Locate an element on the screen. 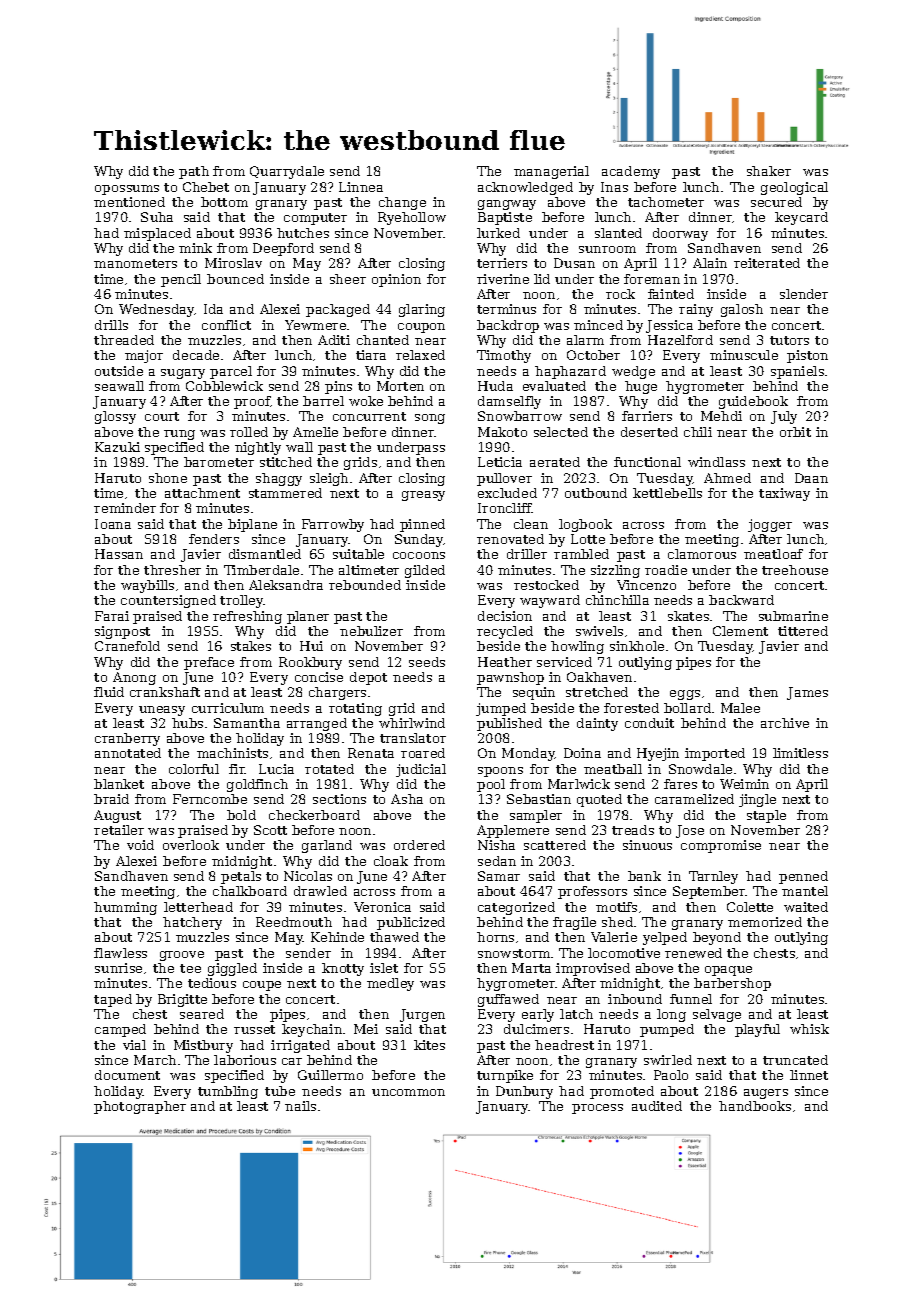 The width and height of the screenshot is (924, 1308). terriers is located at coordinates (502, 263).
